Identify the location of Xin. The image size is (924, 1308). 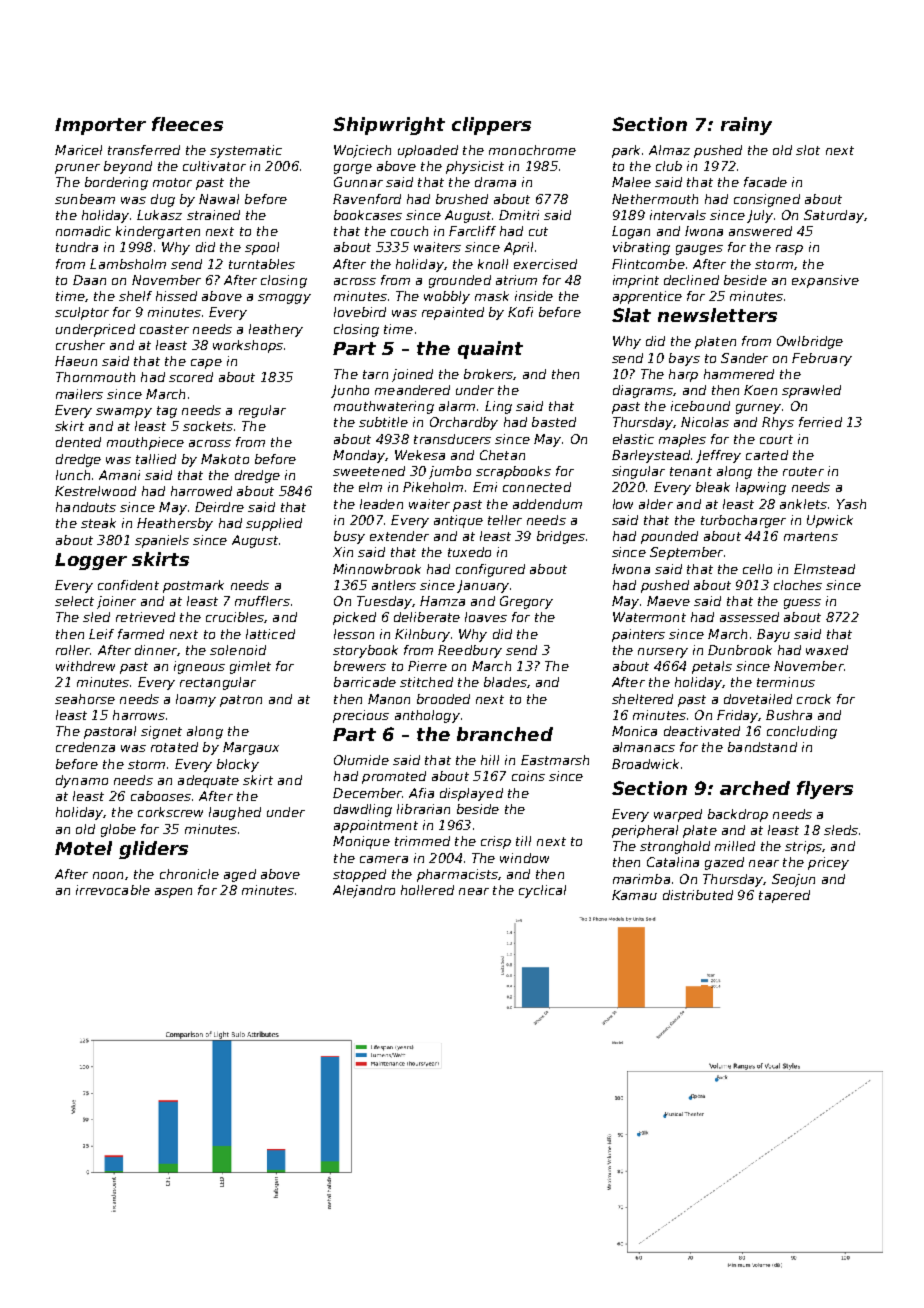
(343, 552).
